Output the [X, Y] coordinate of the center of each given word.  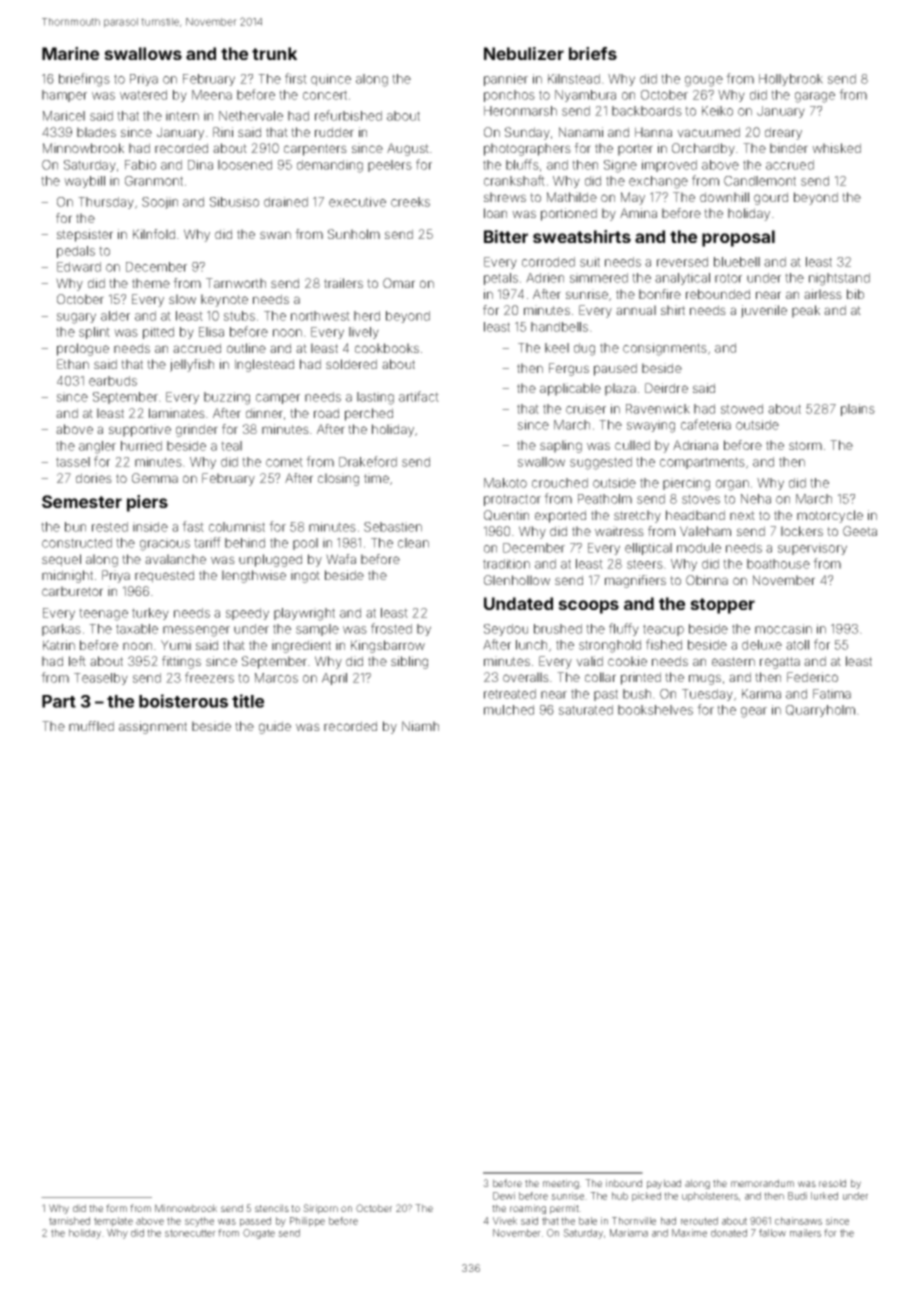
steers [645, 564]
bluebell [737, 262]
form [116, 1208]
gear [754, 712]
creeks [410, 202]
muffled [91, 726]
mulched [509, 710]
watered [143, 95]
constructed [77, 543]
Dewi [504, 1196]
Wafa [341, 559]
